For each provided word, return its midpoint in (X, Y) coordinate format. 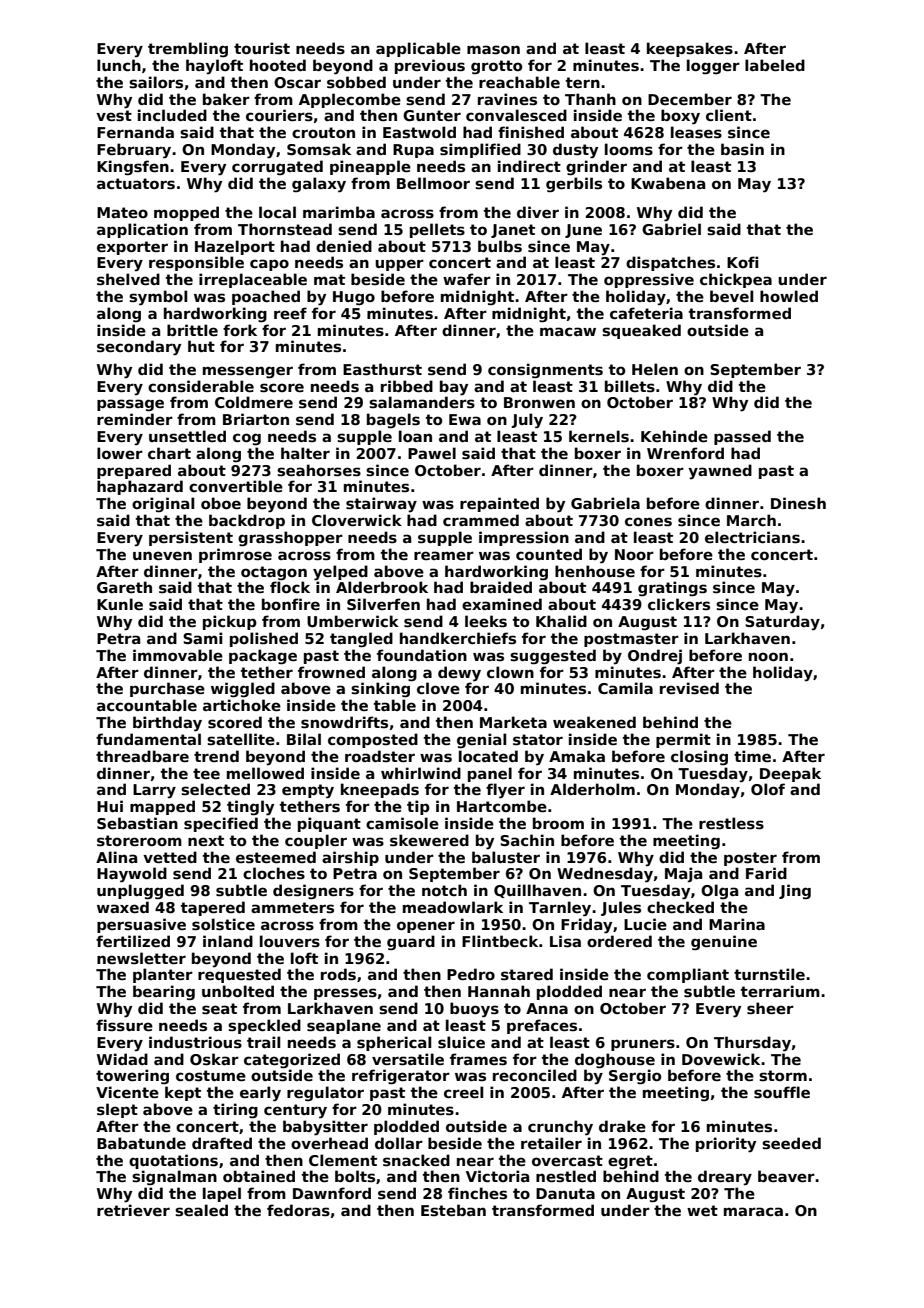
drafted (222, 1143)
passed (742, 437)
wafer (467, 279)
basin (742, 149)
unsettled (187, 436)
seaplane (344, 1026)
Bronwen (539, 402)
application (142, 230)
